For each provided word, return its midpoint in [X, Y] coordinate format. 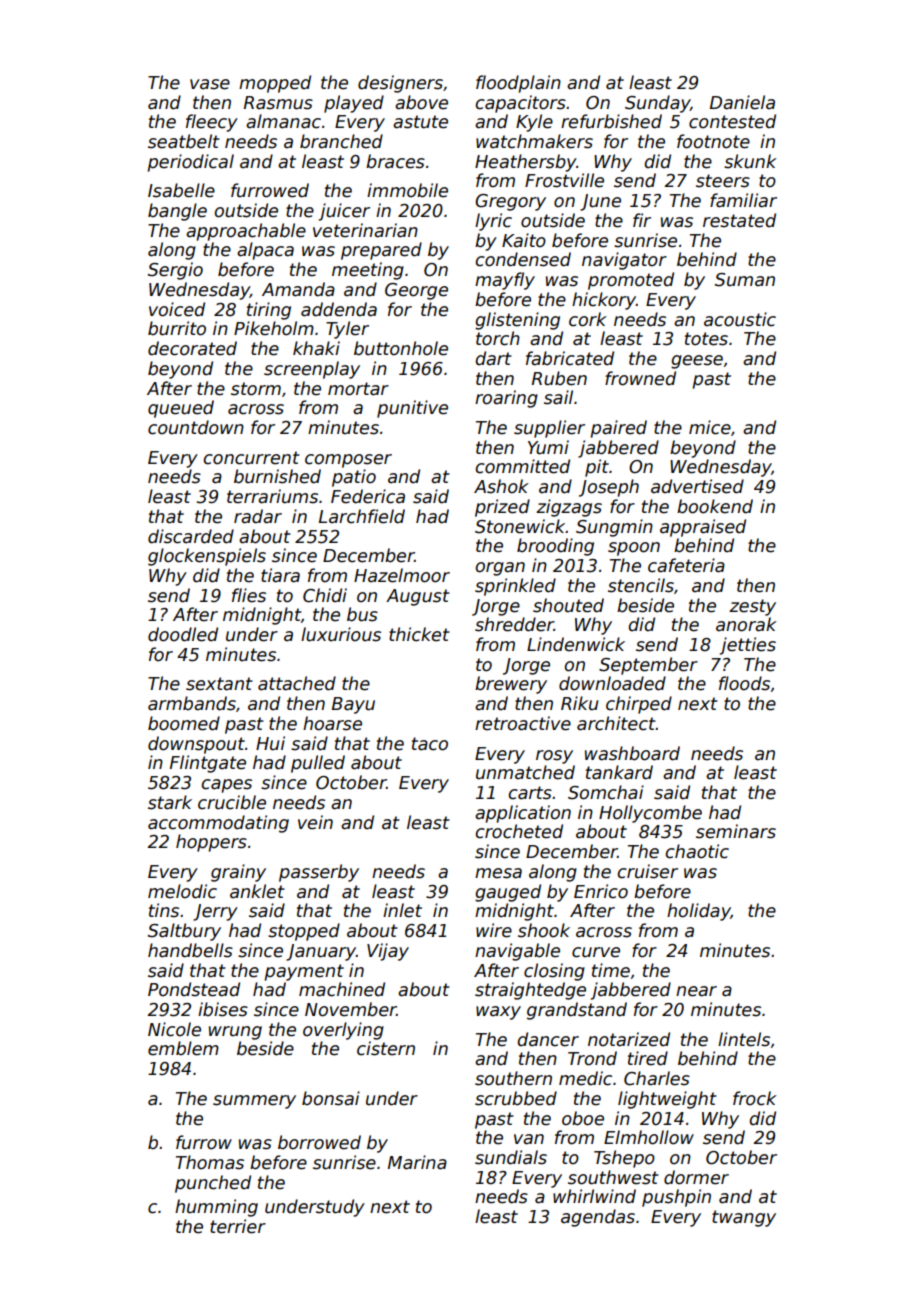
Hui [270, 743]
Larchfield [362, 516]
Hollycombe [650, 814]
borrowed [319, 1142]
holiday [699, 912]
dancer [548, 1039]
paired [618, 429]
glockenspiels [207, 557]
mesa [498, 873]
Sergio [175, 271]
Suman [745, 280]
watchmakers [534, 141]
